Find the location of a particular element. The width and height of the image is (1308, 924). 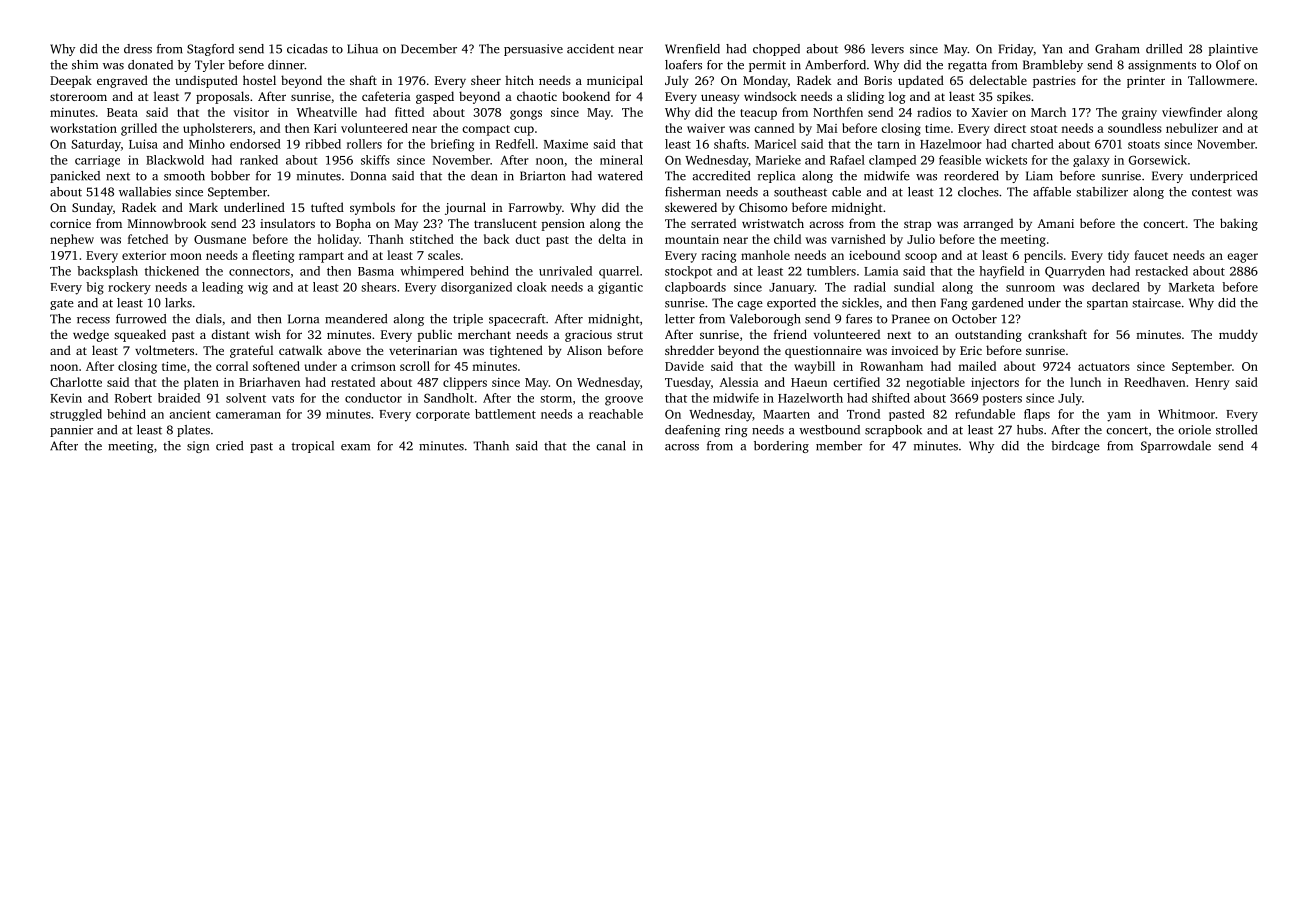

tidy is located at coordinates (1118, 256).
